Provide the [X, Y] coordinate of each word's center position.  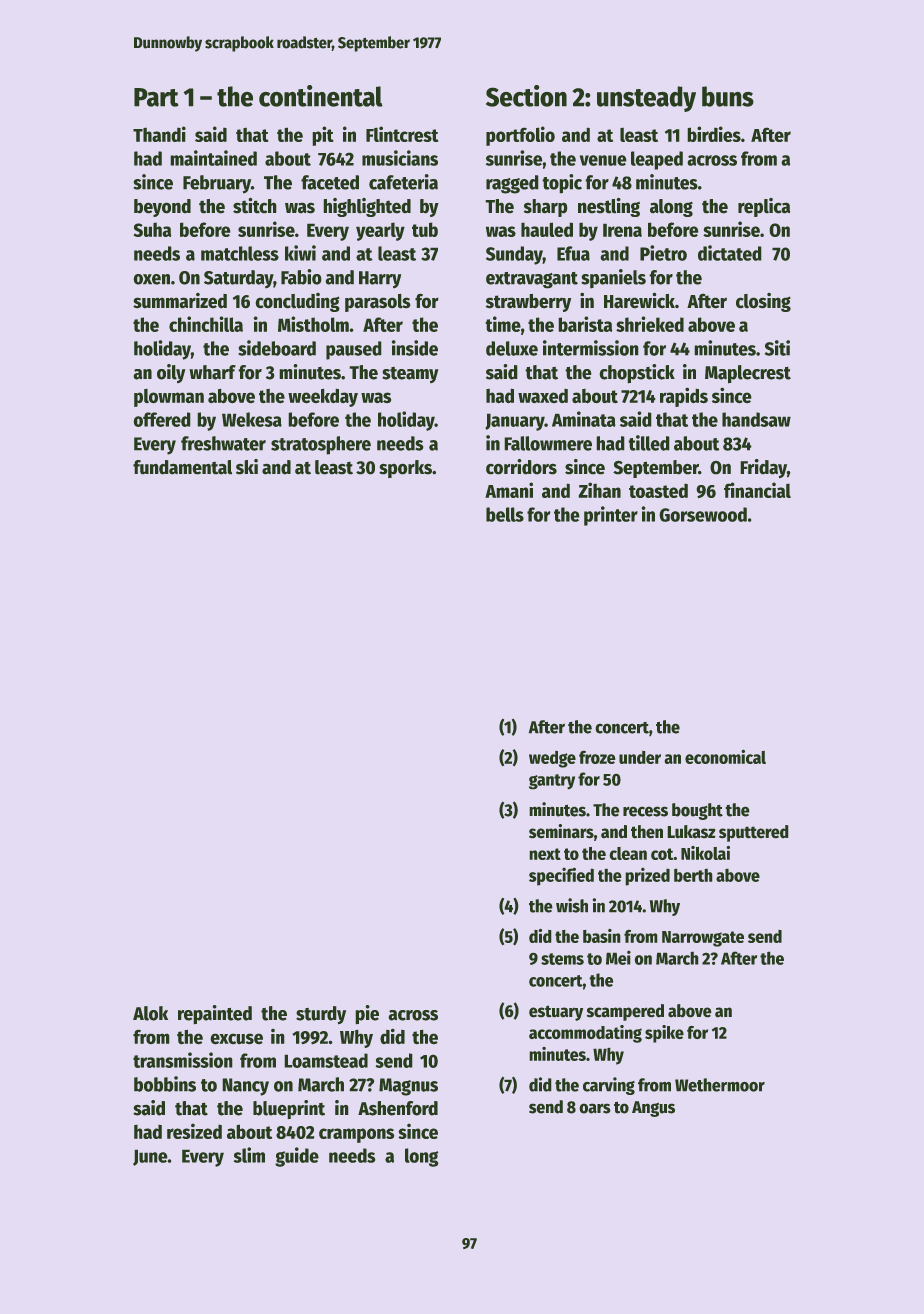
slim [249, 1155]
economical [725, 756]
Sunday [514, 255]
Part [156, 97]
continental [321, 96]
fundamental [182, 467]
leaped [657, 160]
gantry [552, 782]
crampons [356, 1135]
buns [728, 96]
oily [171, 373]
